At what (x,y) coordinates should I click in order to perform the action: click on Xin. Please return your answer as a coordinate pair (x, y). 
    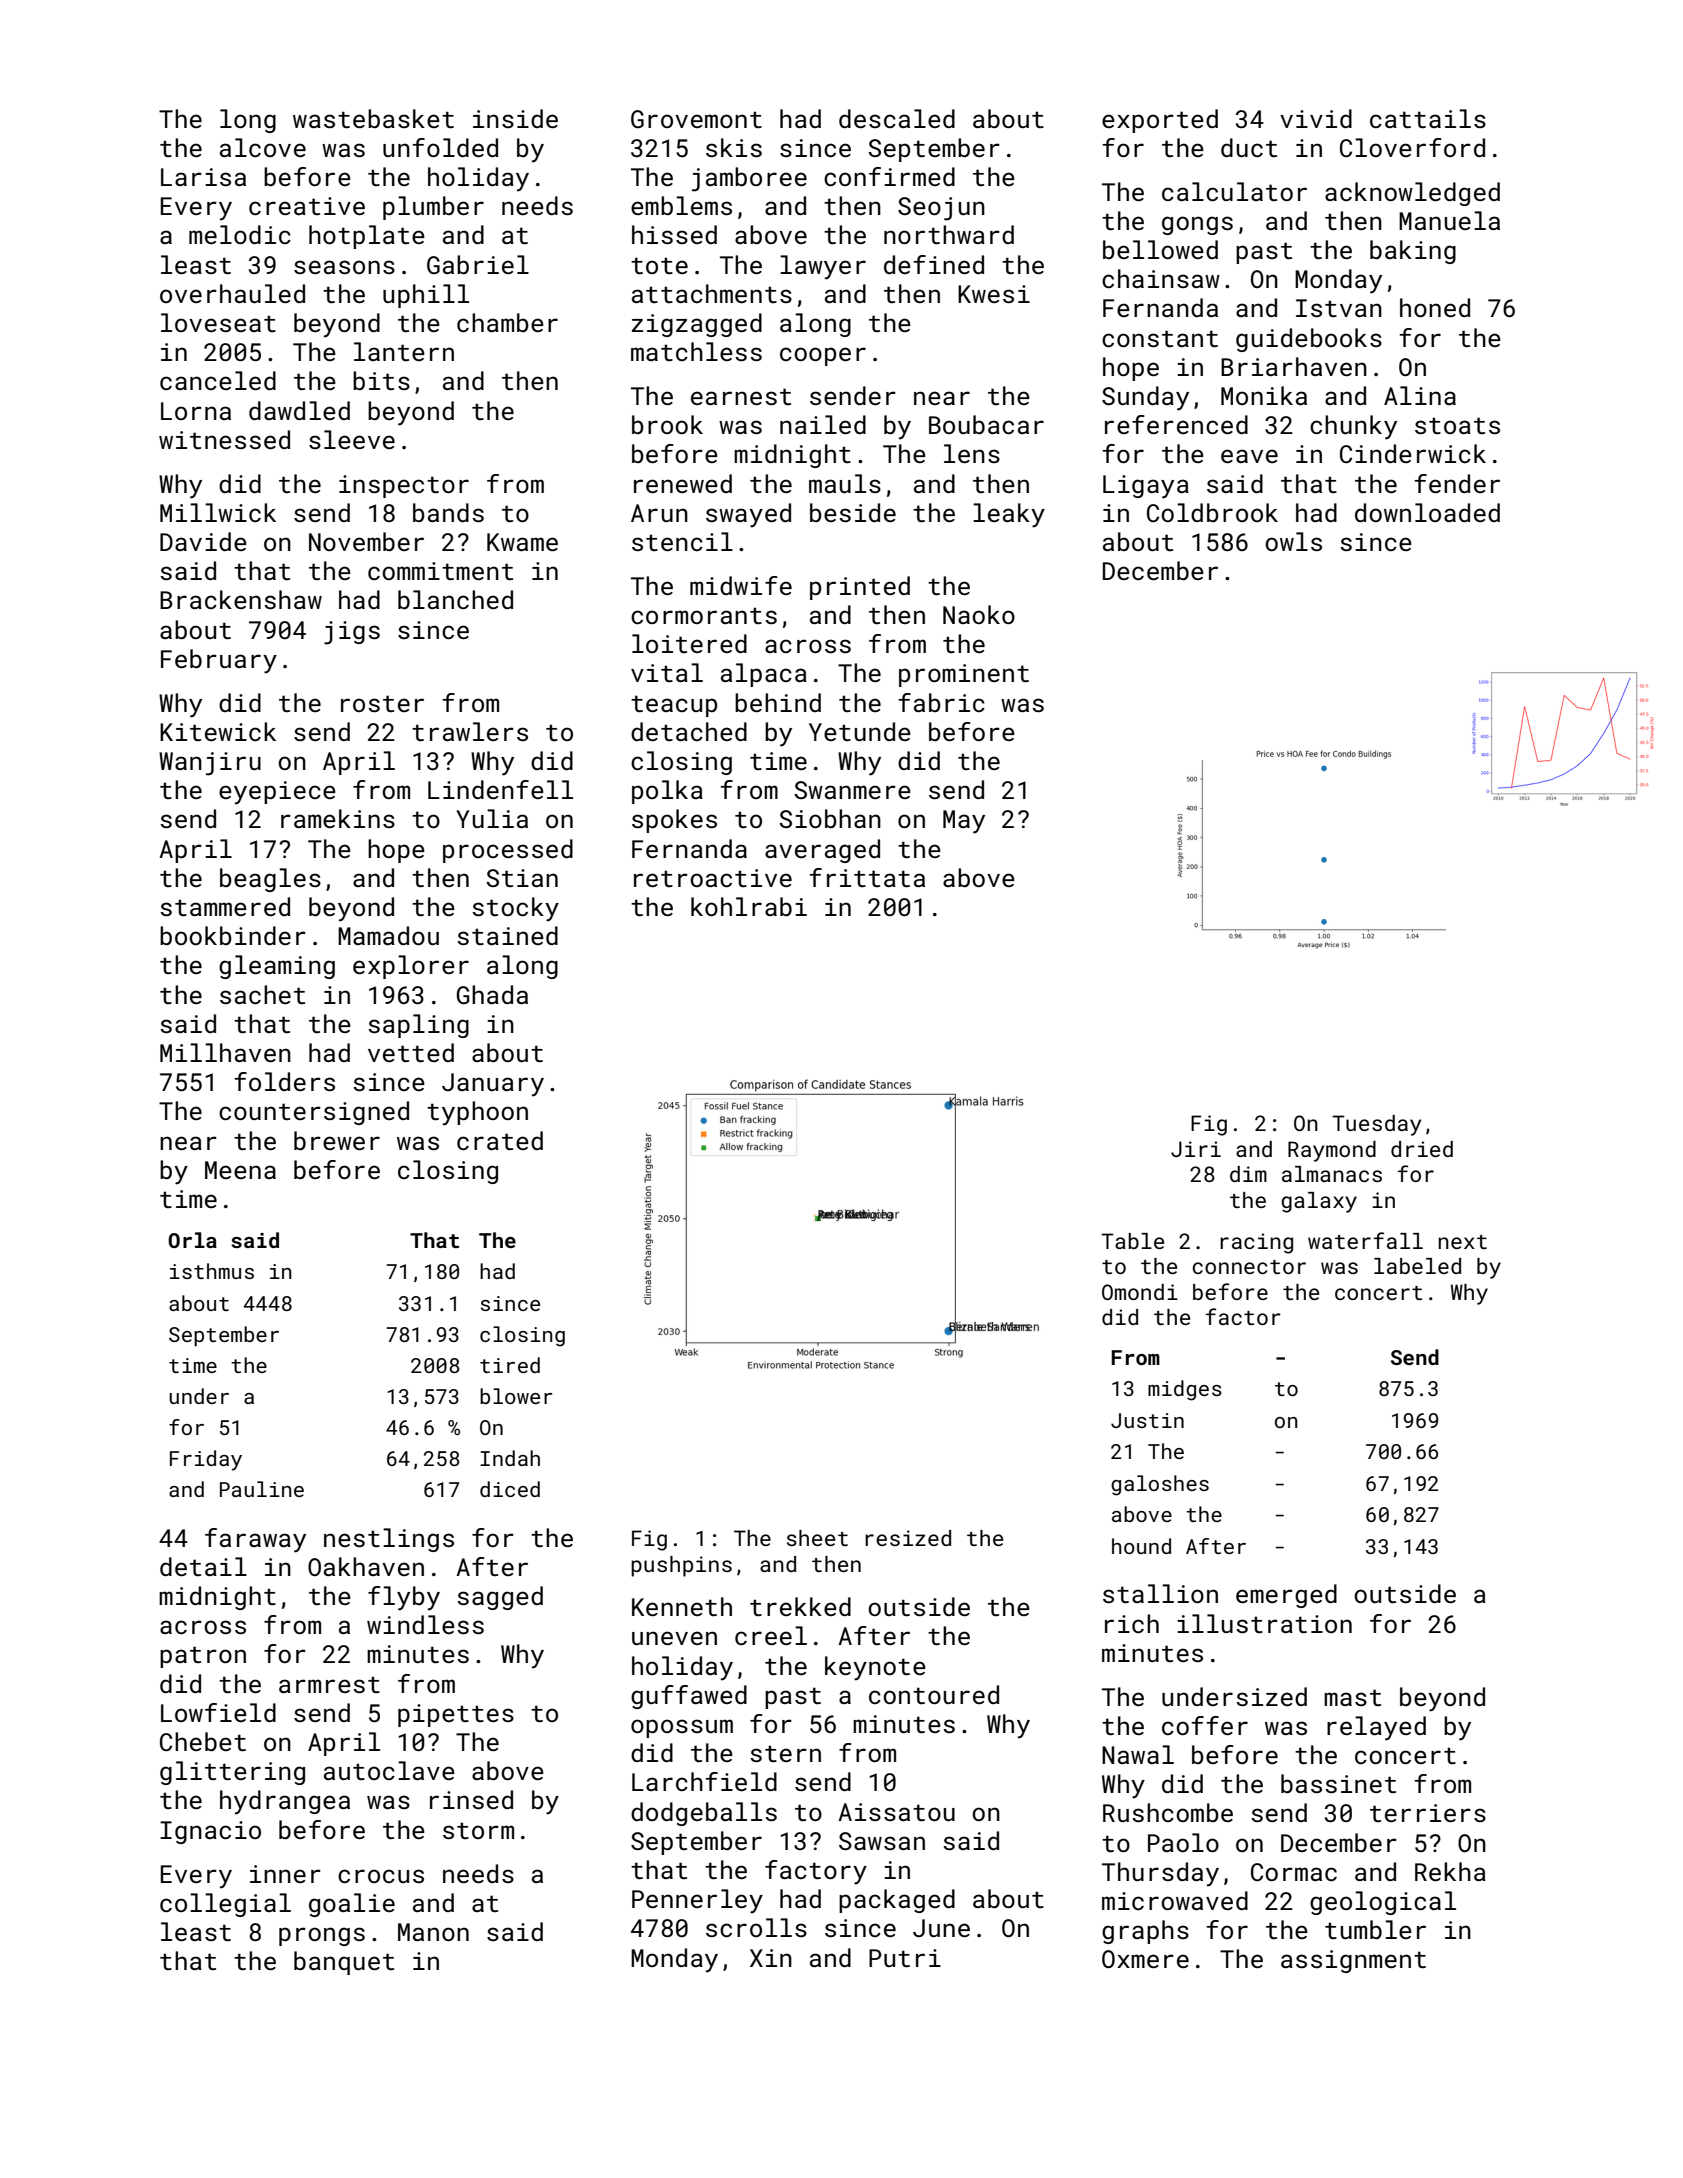
    Looking at the image, I should click on (771, 1958).
